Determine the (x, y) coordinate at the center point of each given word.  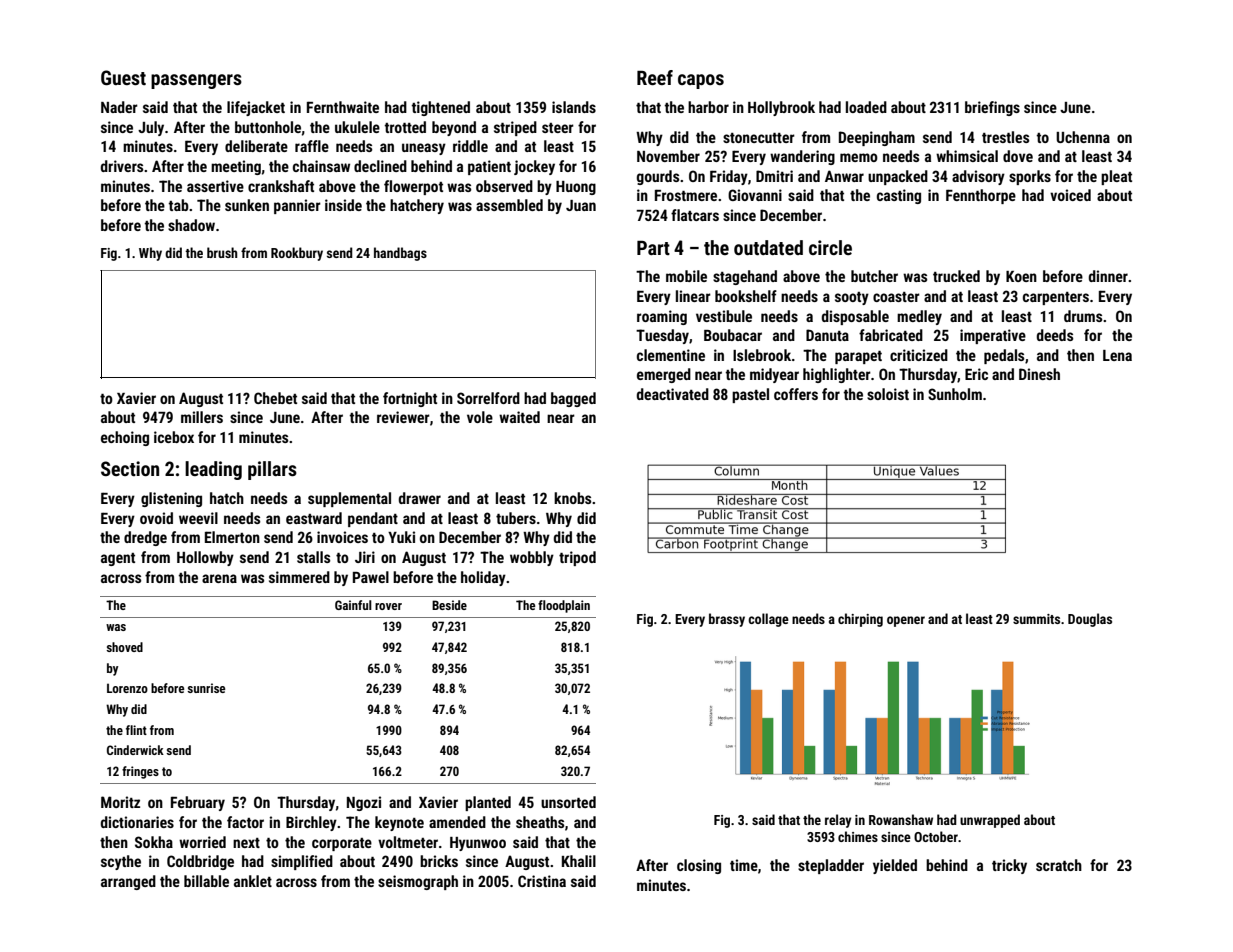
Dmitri (774, 176)
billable (206, 881)
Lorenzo (127, 688)
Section (130, 468)
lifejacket (256, 108)
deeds (1055, 335)
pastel (750, 395)
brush (222, 252)
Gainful (353, 605)
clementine (671, 355)
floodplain (564, 606)
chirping (860, 620)
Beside (449, 605)
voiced (1070, 195)
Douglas (1090, 620)
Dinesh (1039, 374)
